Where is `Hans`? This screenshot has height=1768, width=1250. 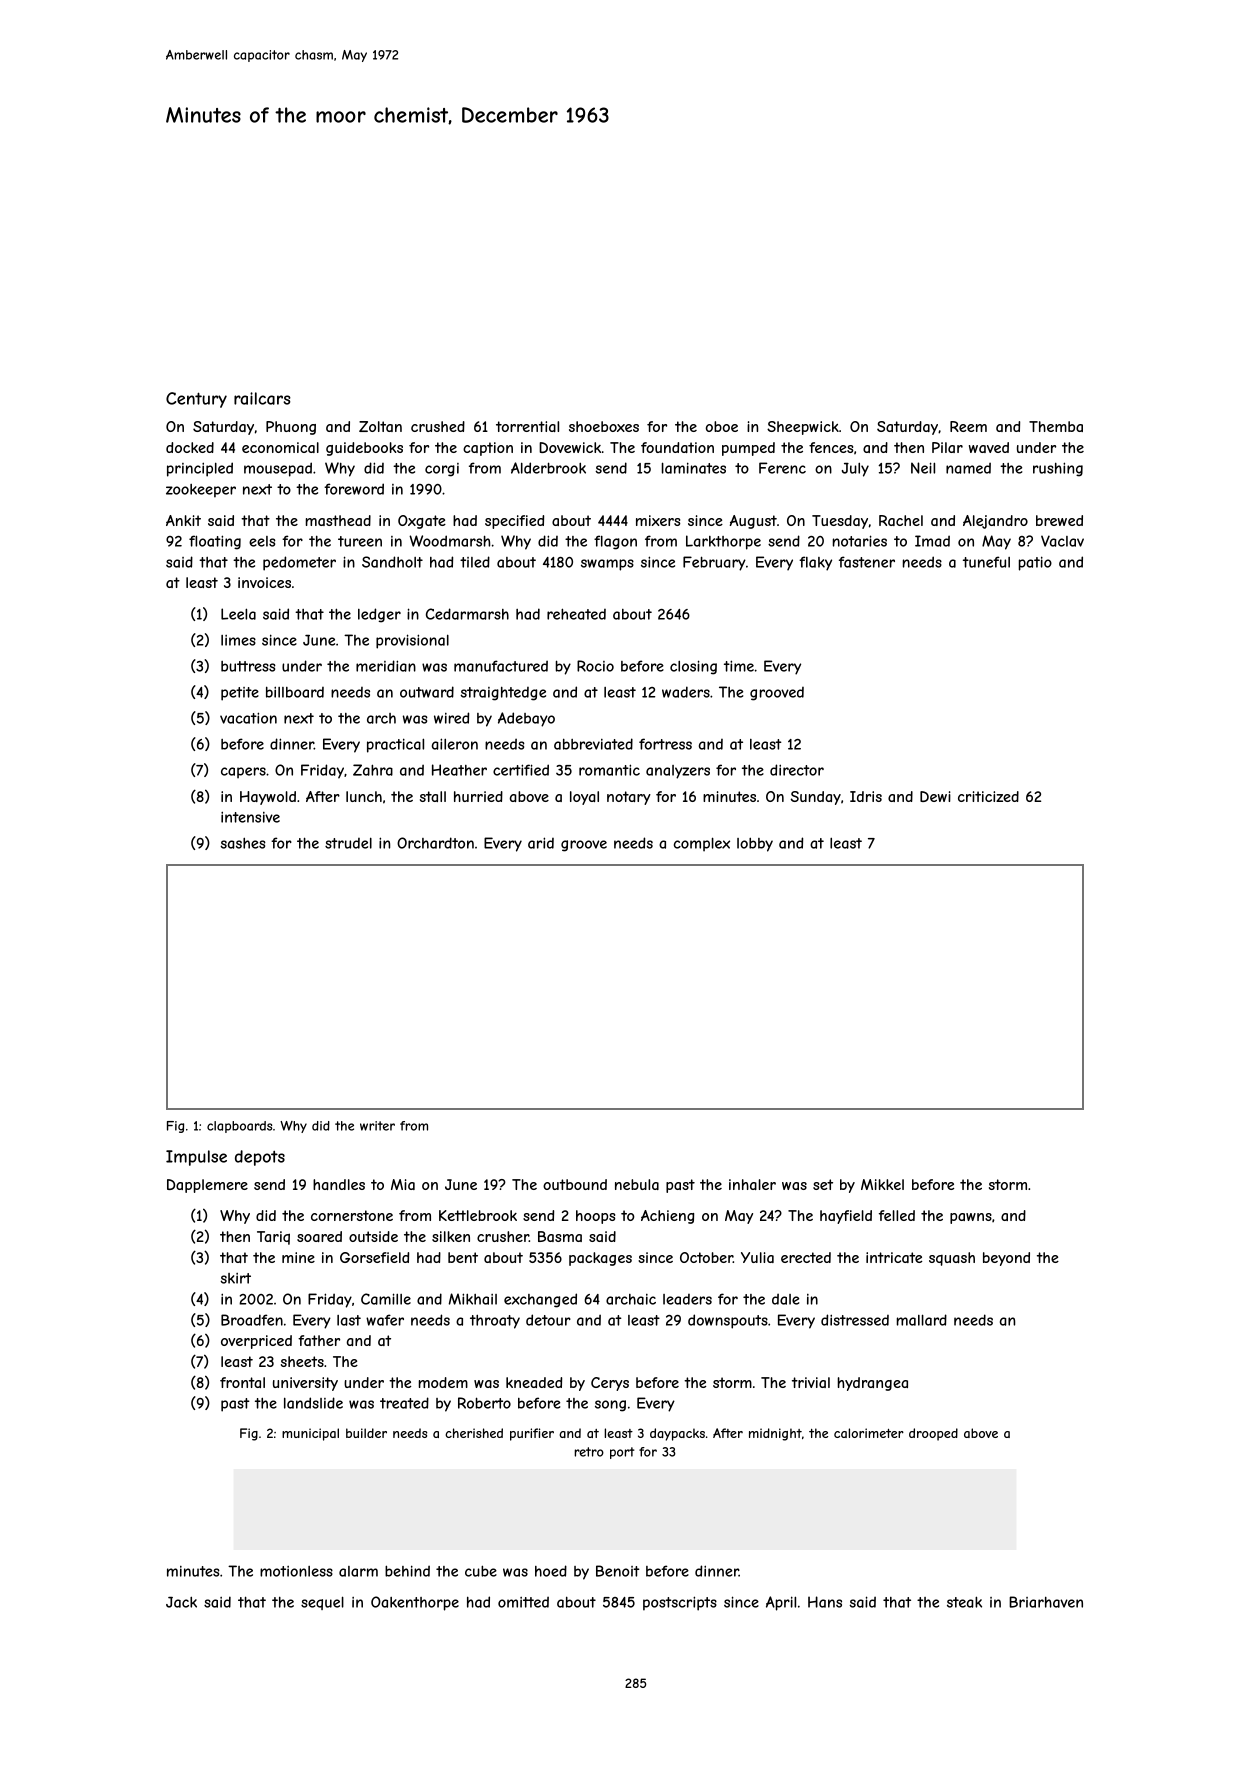 Hans is located at coordinates (825, 1602).
